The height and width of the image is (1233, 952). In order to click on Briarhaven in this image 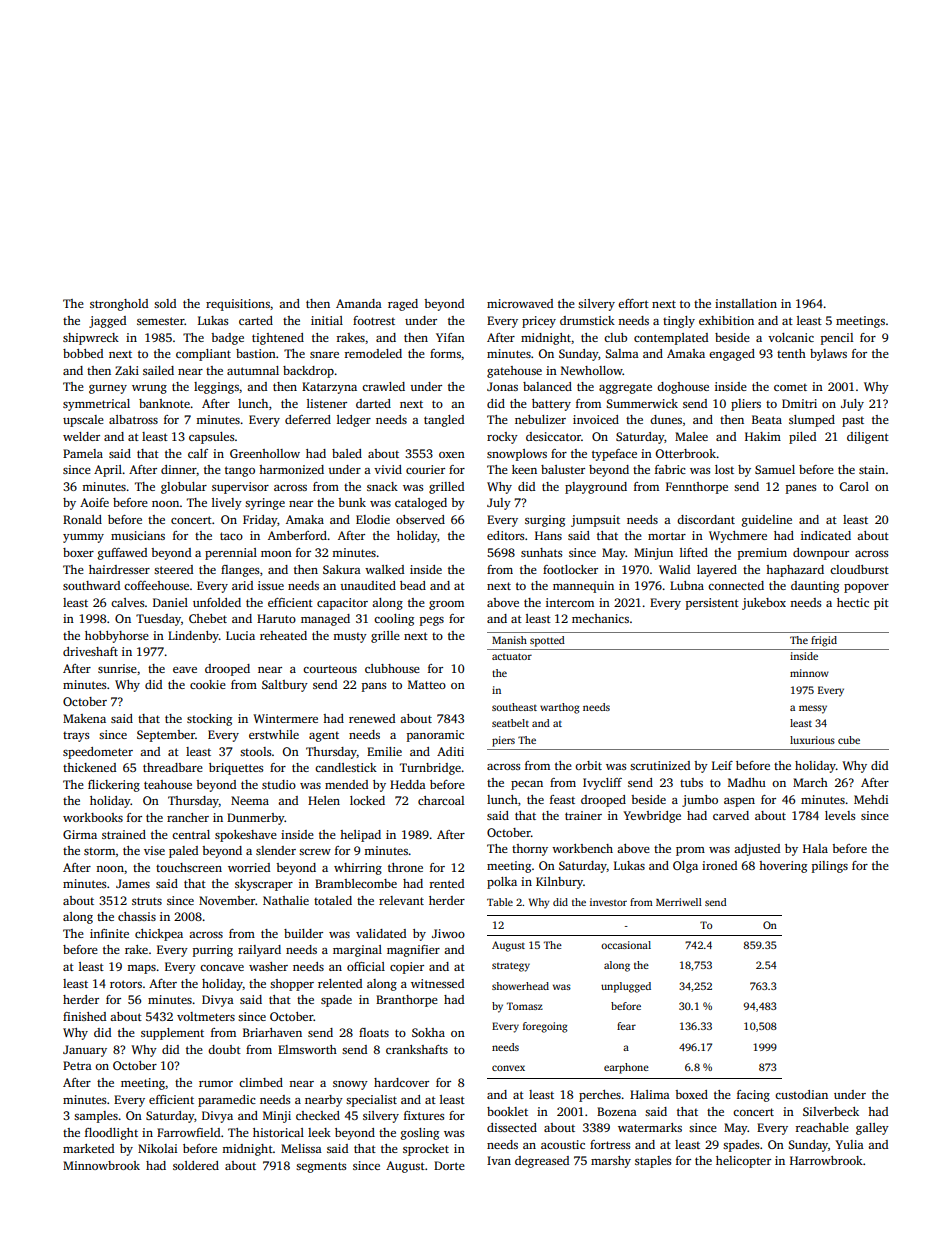, I will do `click(272, 1032)`.
